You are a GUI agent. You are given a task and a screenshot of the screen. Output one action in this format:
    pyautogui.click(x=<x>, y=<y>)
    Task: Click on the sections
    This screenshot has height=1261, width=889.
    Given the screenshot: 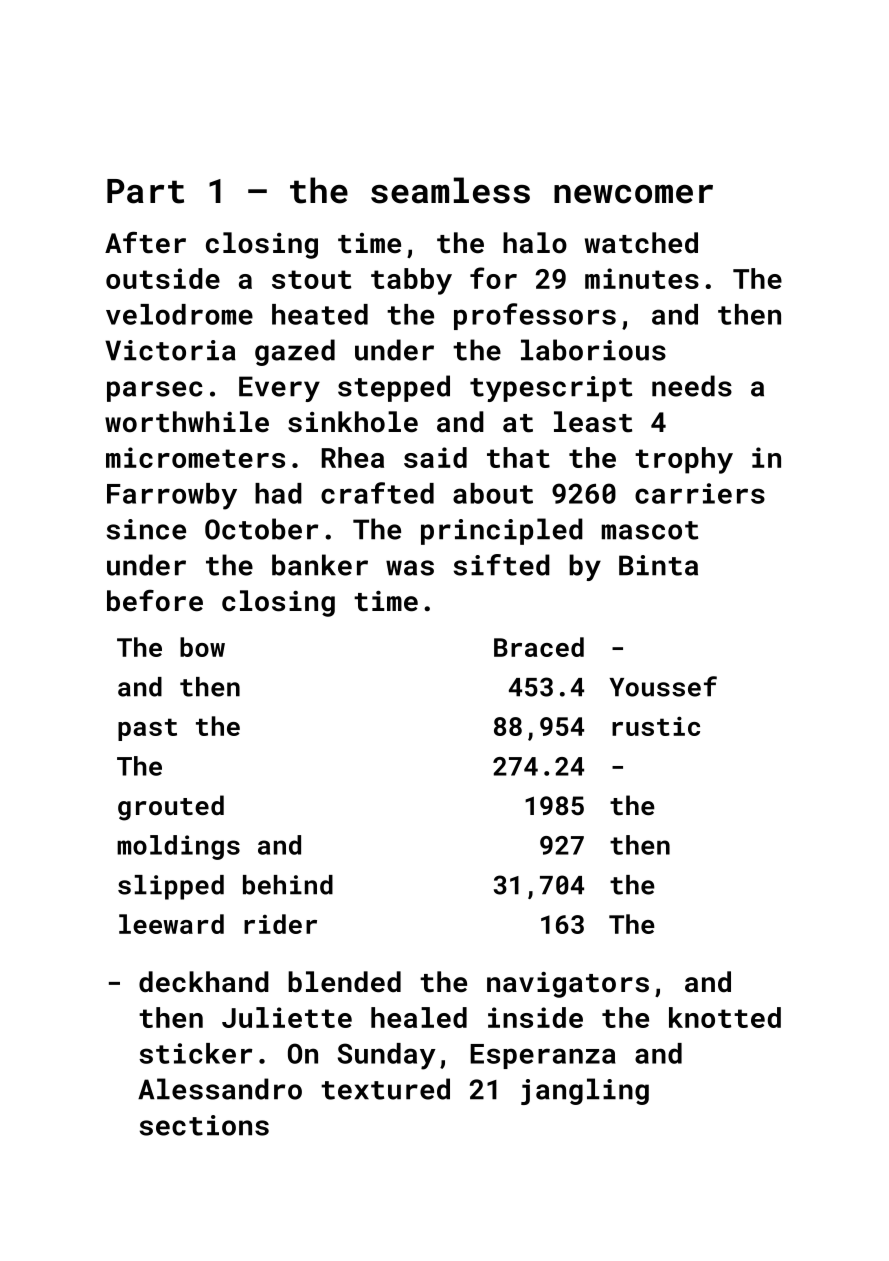 What is the action you would take?
    pyautogui.click(x=204, y=1125)
